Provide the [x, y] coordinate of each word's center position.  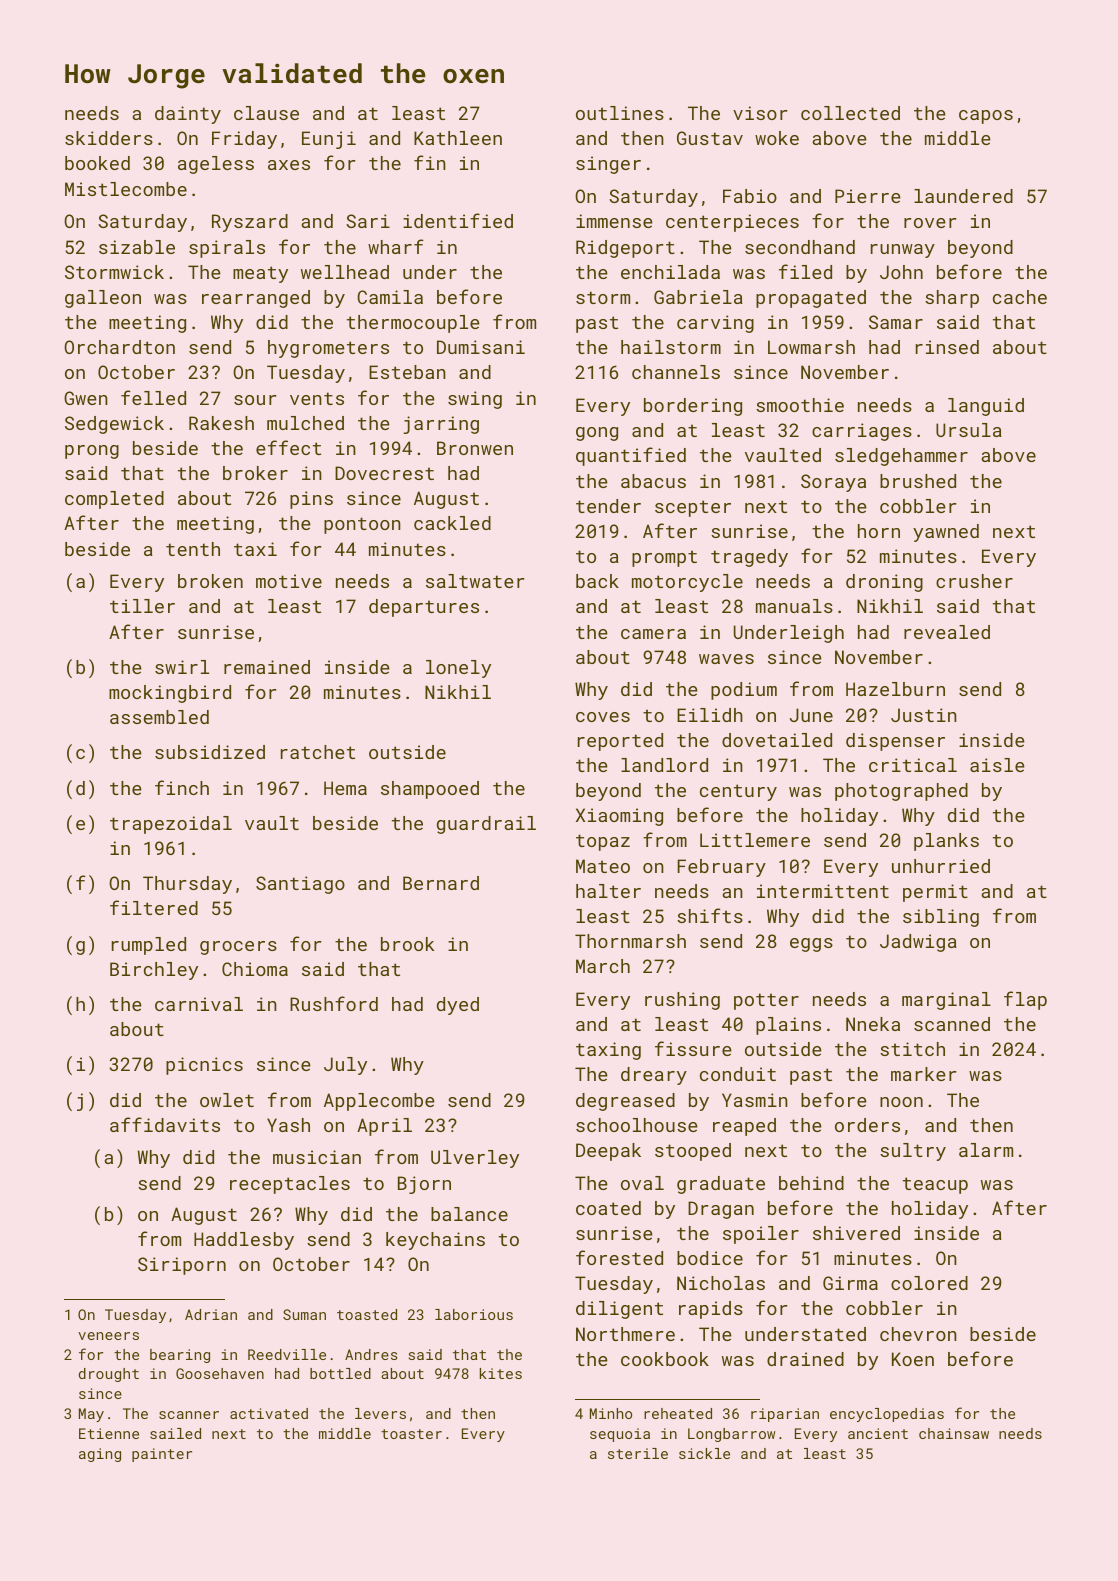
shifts [710, 915]
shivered [856, 1233]
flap [1025, 1000]
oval [642, 1183]
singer [608, 165]
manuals [794, 606]
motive [289, 581]
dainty [188, 115]
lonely [458, 669]
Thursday [187, 885]
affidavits [165, 1124]
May [91, 1415]
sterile [638, 1453]
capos [986, 117]
